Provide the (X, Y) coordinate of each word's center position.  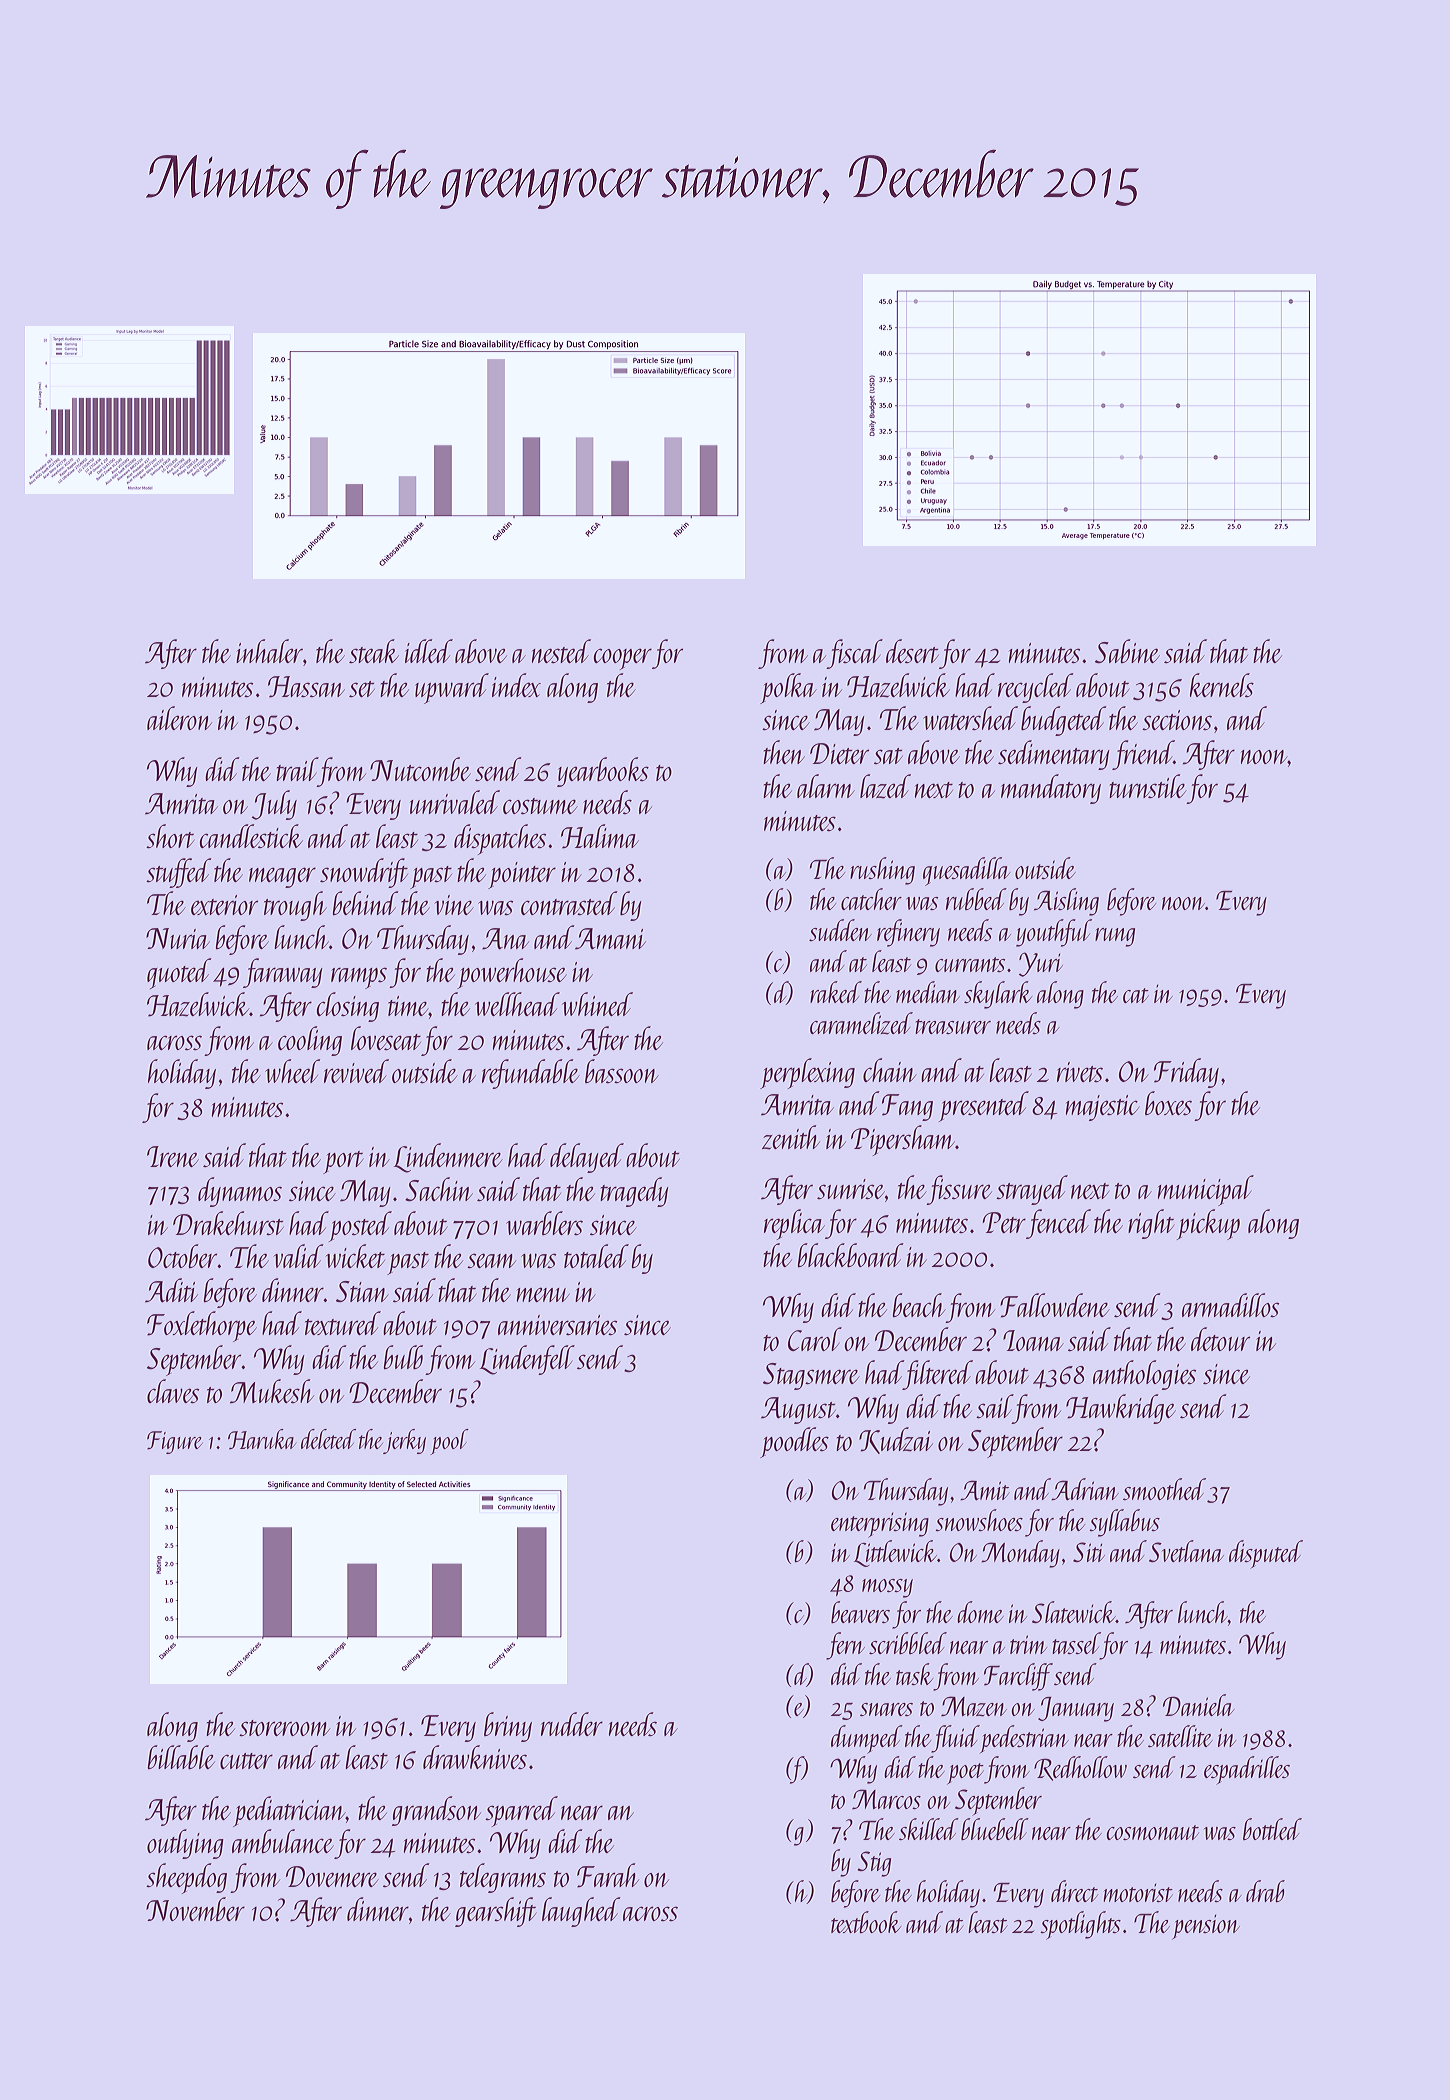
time (408, 1006)
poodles (794, 1442)
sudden (840, 930)
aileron (179, 718)
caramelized (861, 1023)
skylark (998, 995)
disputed (1266, 1554)
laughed (581, 1912)
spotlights (1080, 1925)
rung (1115, 937)
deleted (329, 1439)
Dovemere (332, 1876)
